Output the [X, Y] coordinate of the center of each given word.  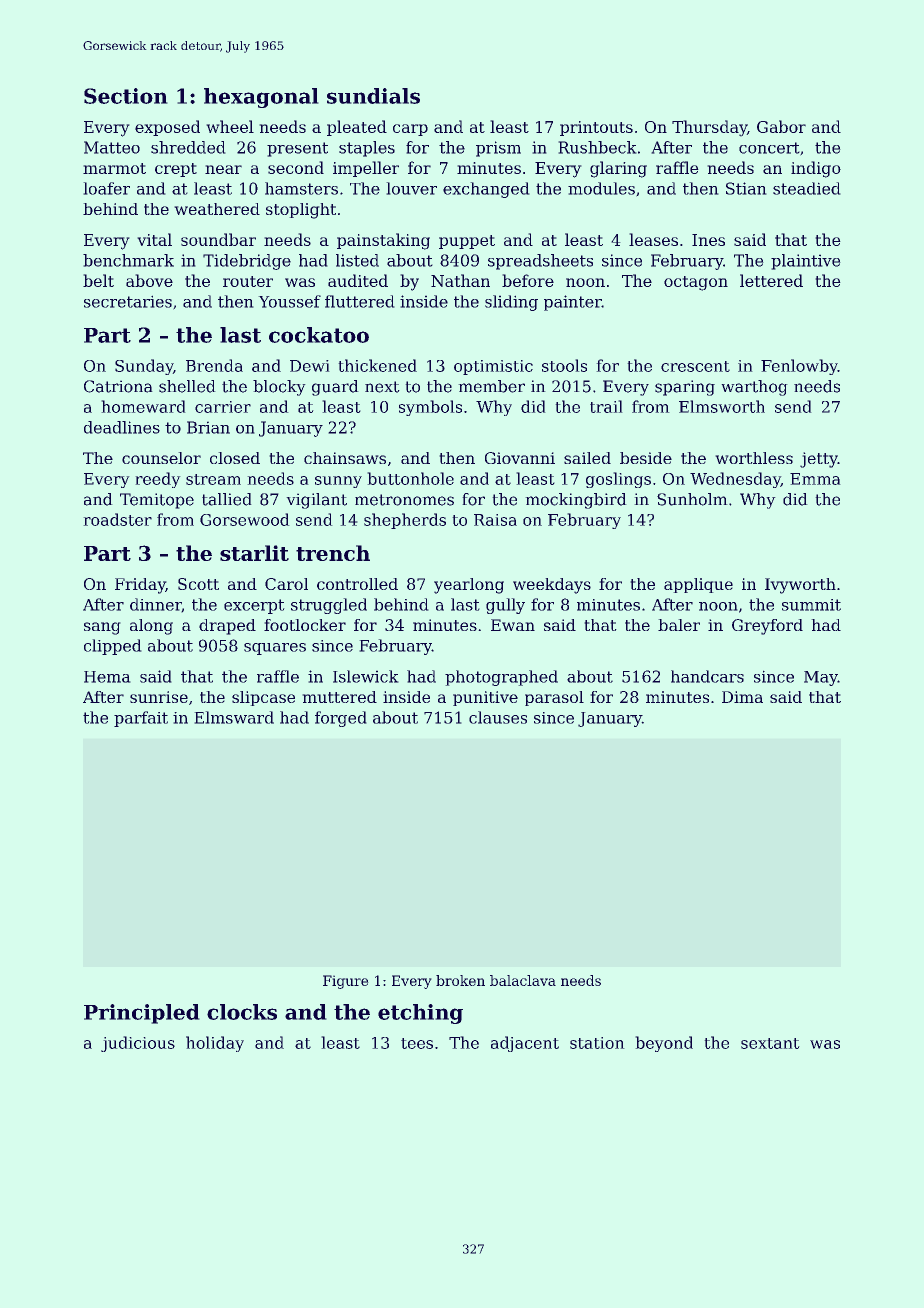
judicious [138, 1044]
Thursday [709, 128]
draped [227, 627]
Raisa [495, 520]
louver [411, 188]
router [248, 281]
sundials [373, 96]
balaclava [523, 980]
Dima [742, 697]
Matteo [112, 147]
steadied [807, 188]
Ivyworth [800, 586]
